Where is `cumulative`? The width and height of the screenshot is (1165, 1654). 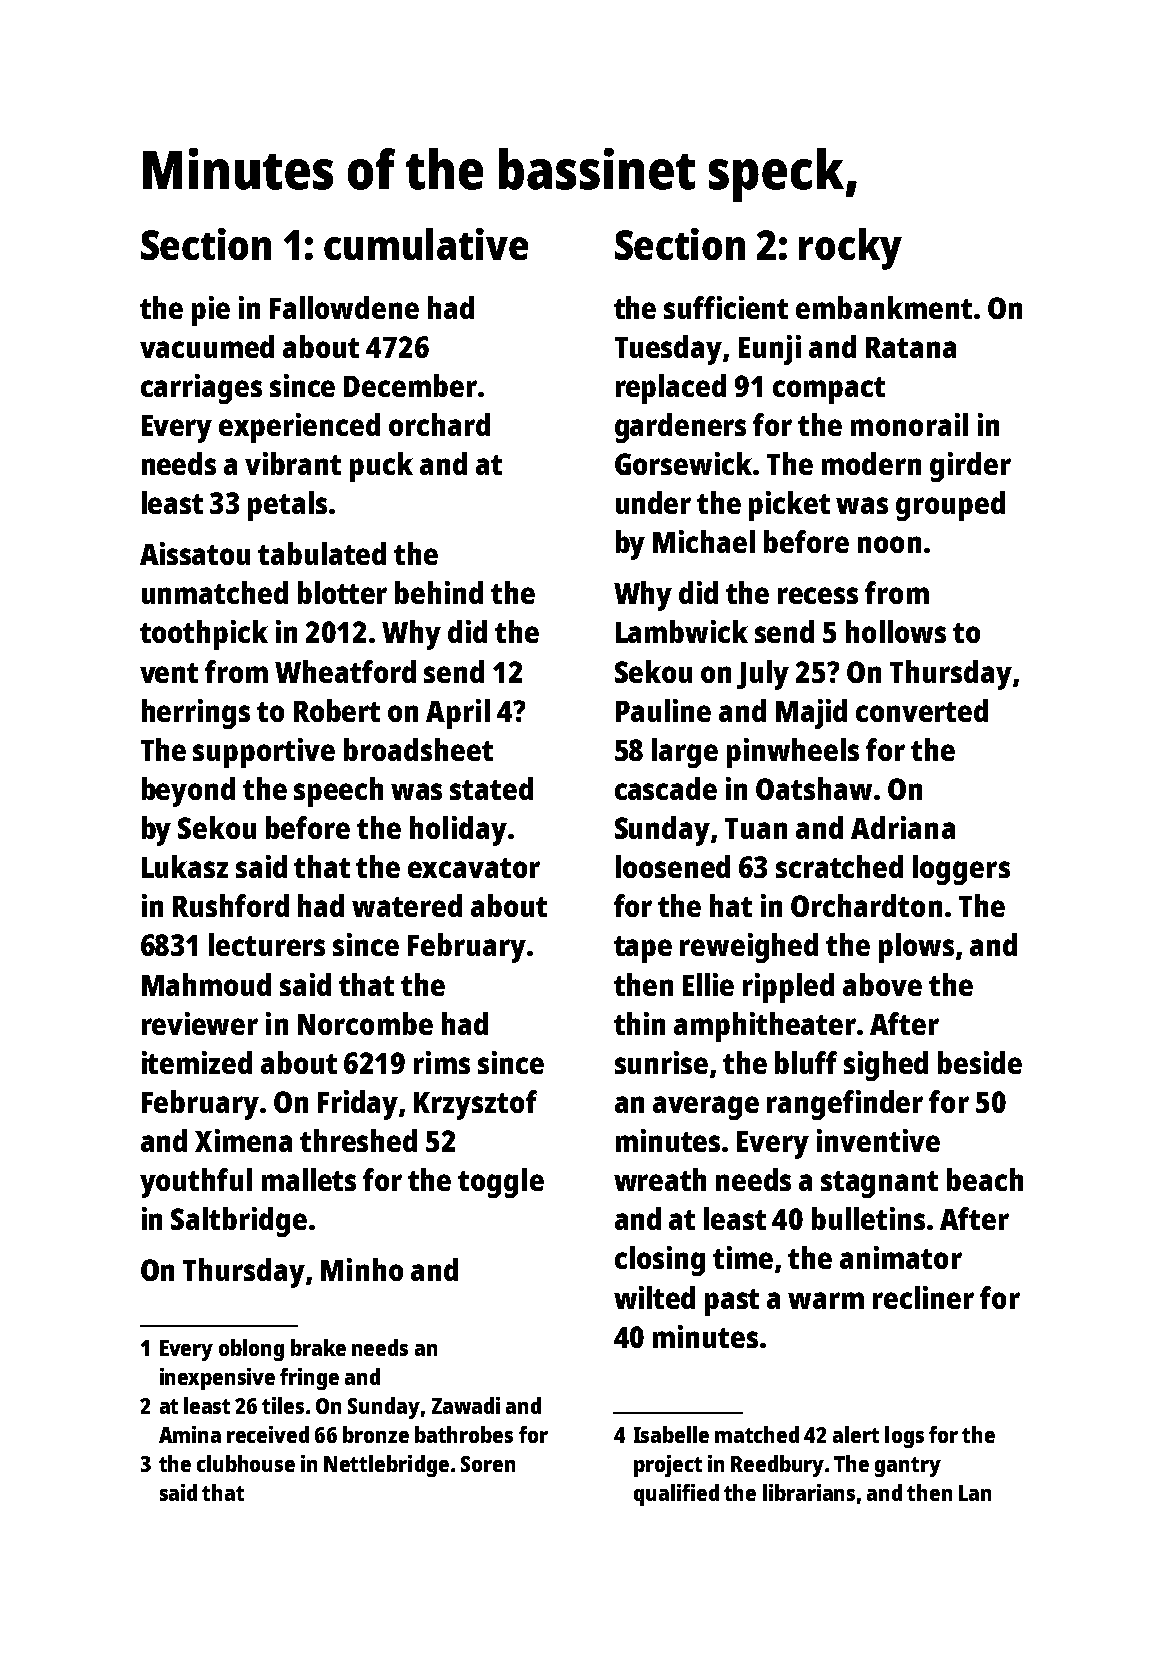
cumulative is located at coordinates (426, 244).
